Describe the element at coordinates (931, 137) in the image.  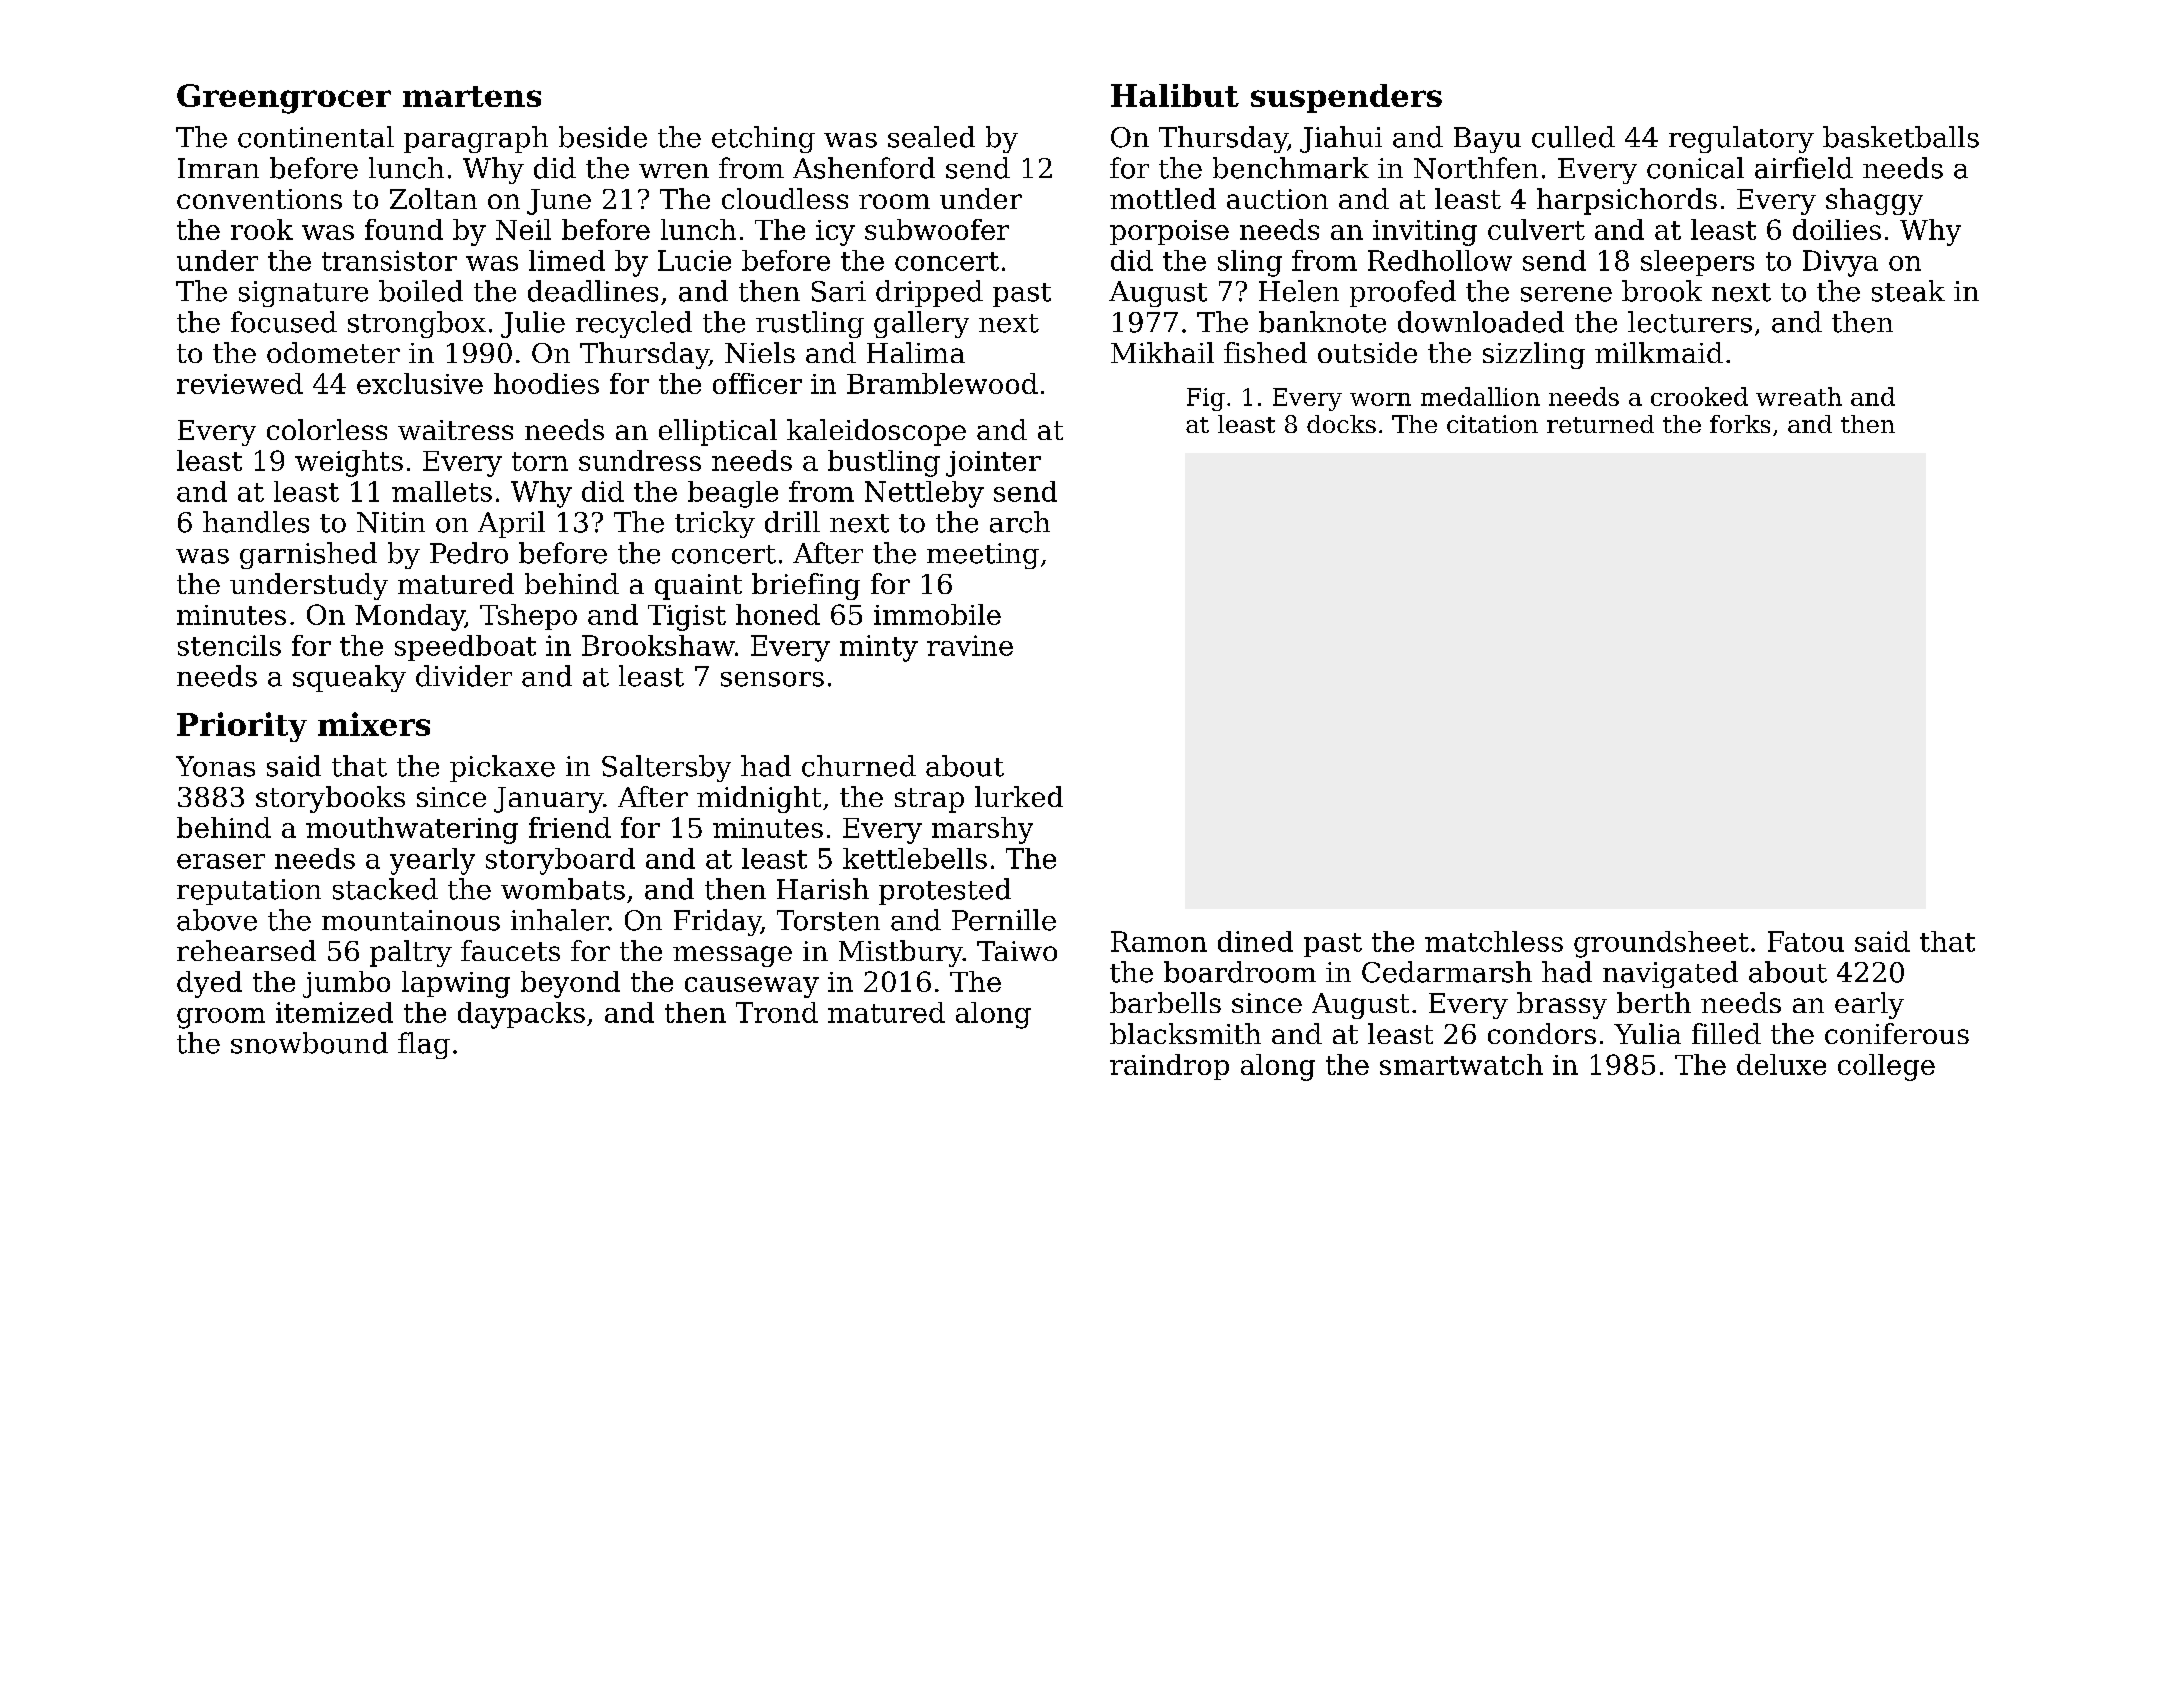
I see `sealed` at that location.
